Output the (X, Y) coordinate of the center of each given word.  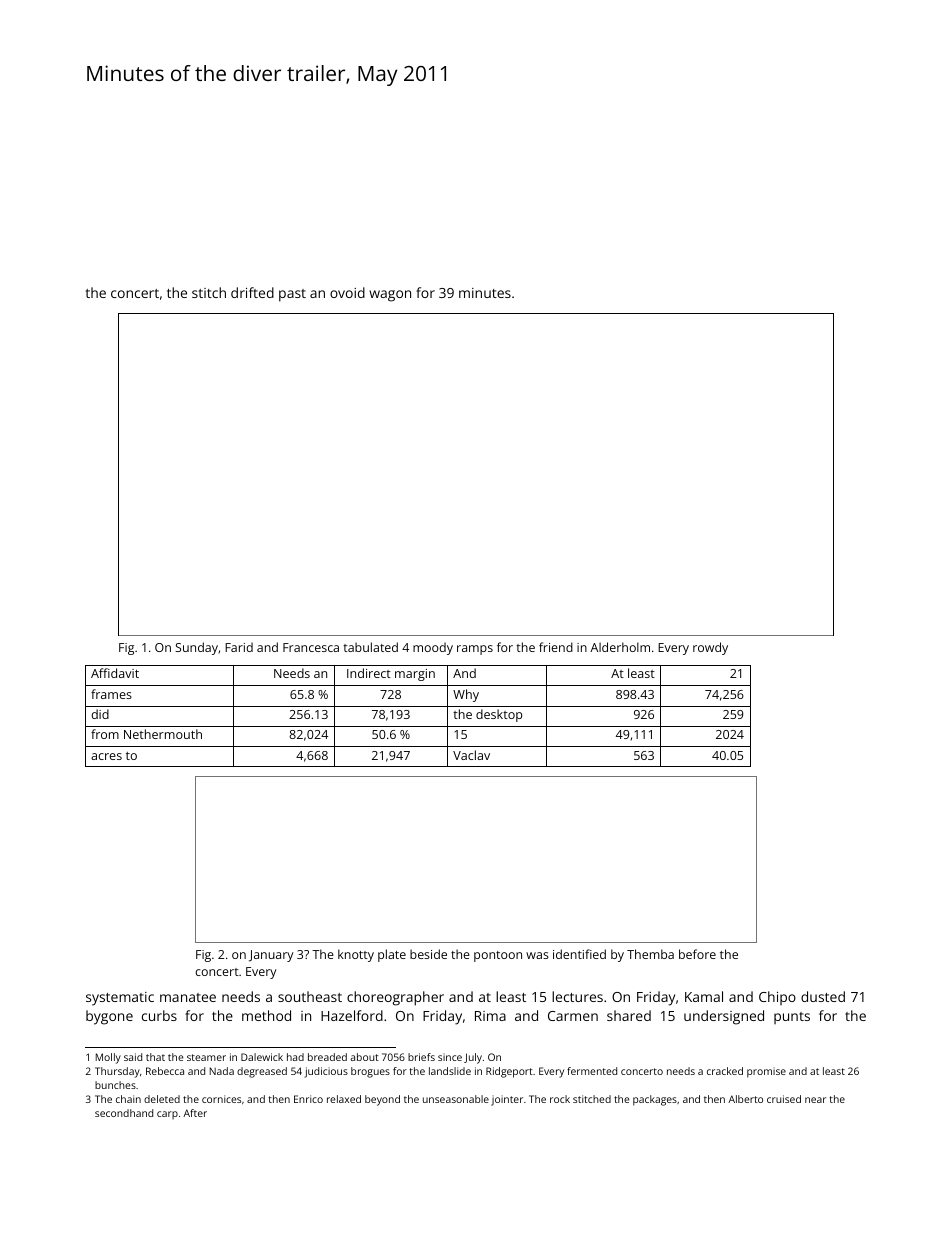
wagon (390, 296)
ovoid (347, 292)
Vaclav (471, 755)
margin (415, 675)
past (292, 295)
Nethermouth (163, 734)
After (195, 1113)
